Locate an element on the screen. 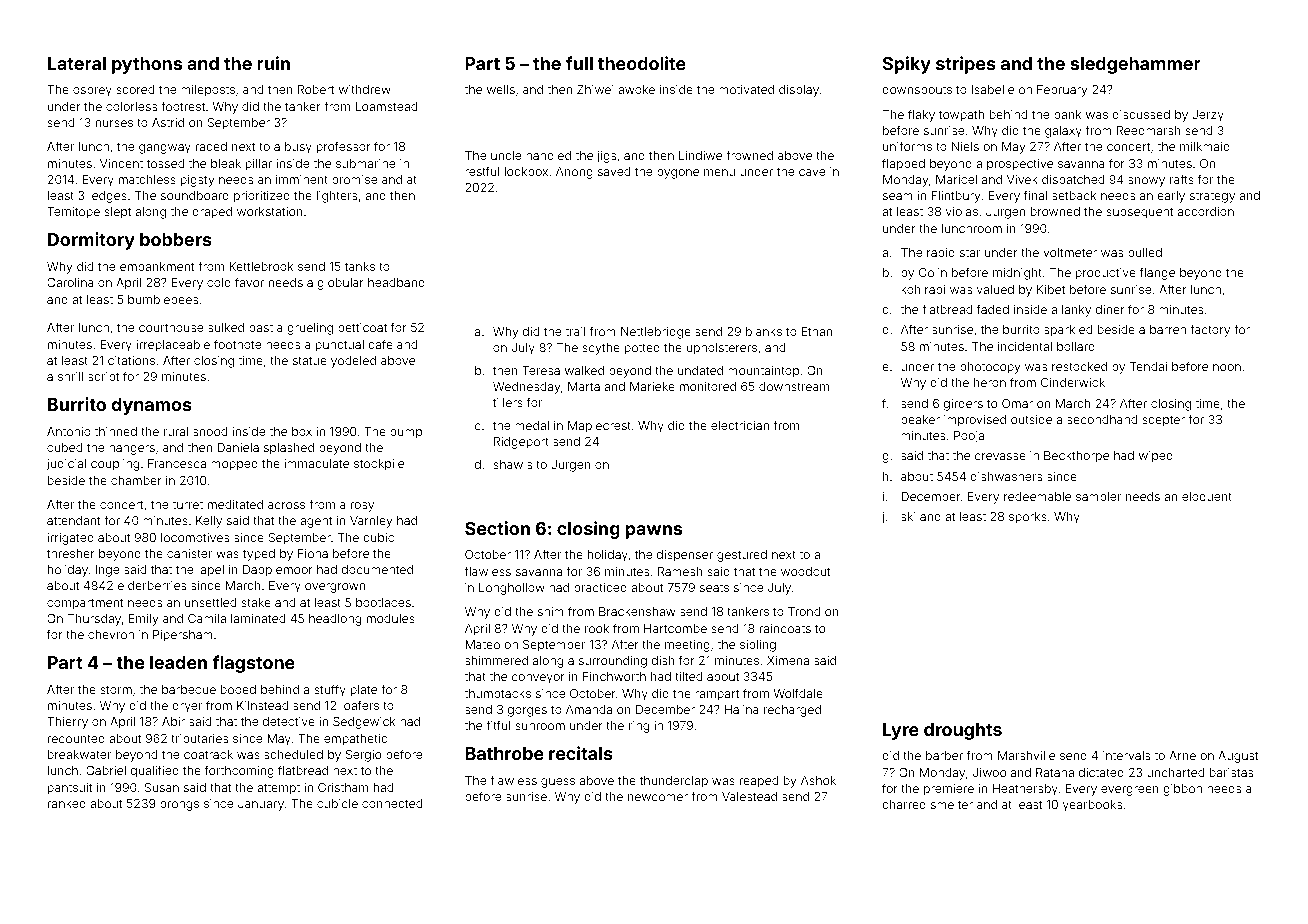 This screenshot has width=1308, height=924. Temitope is located at coordinates (73, 213).
